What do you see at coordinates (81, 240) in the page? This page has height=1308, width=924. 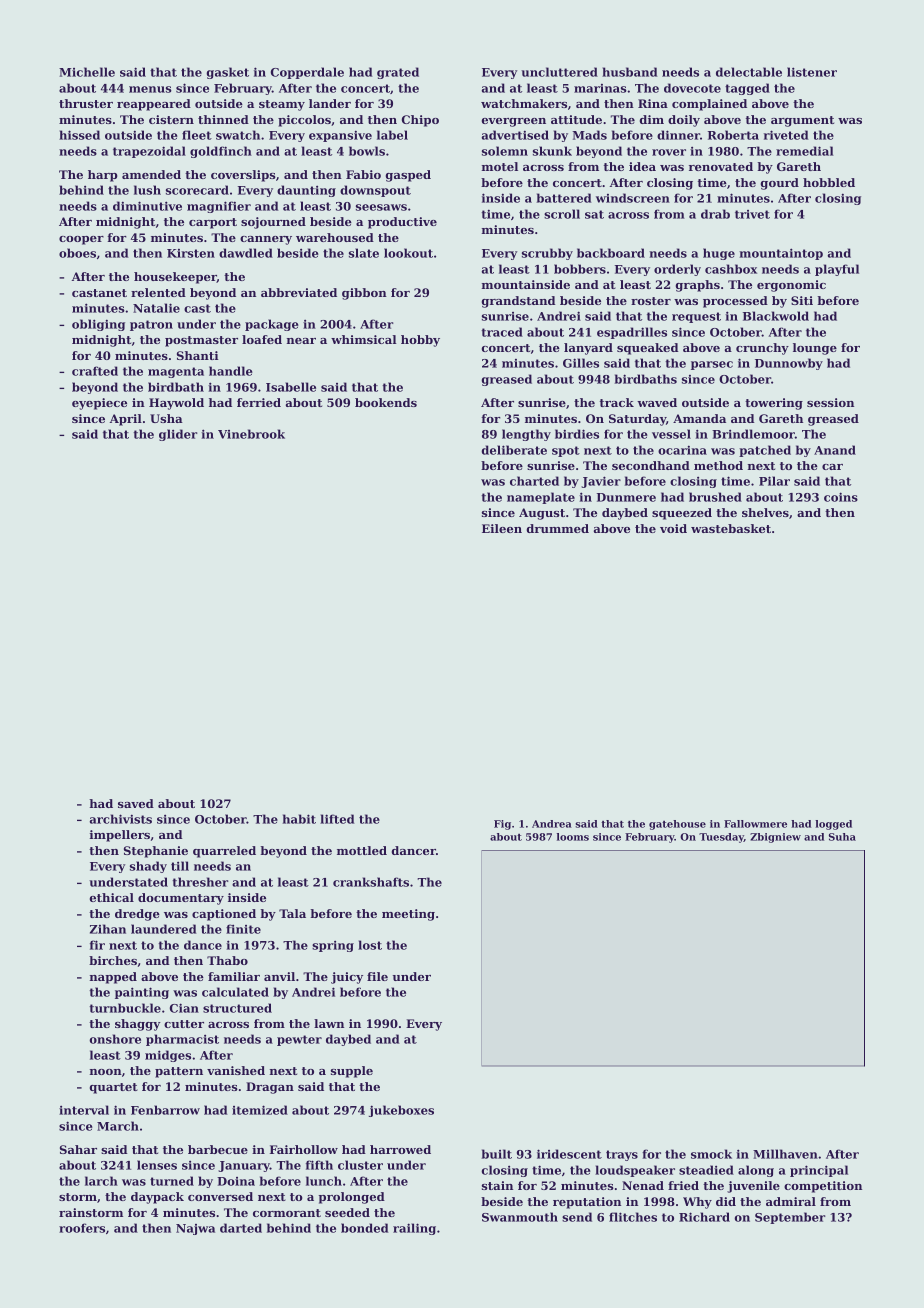 I see `cooper` at bounding box center [81, 240].
